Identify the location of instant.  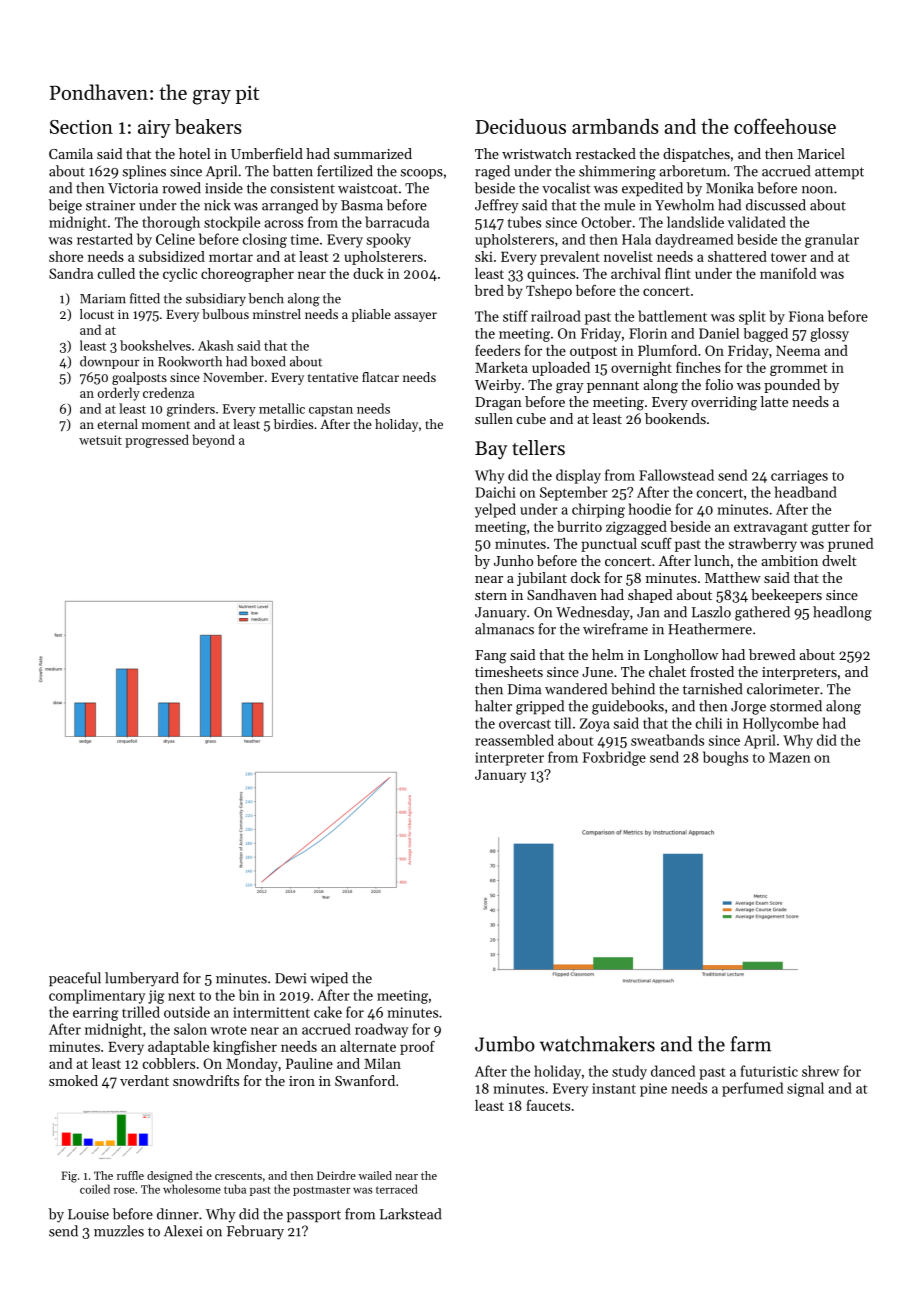
(614, 1088).
